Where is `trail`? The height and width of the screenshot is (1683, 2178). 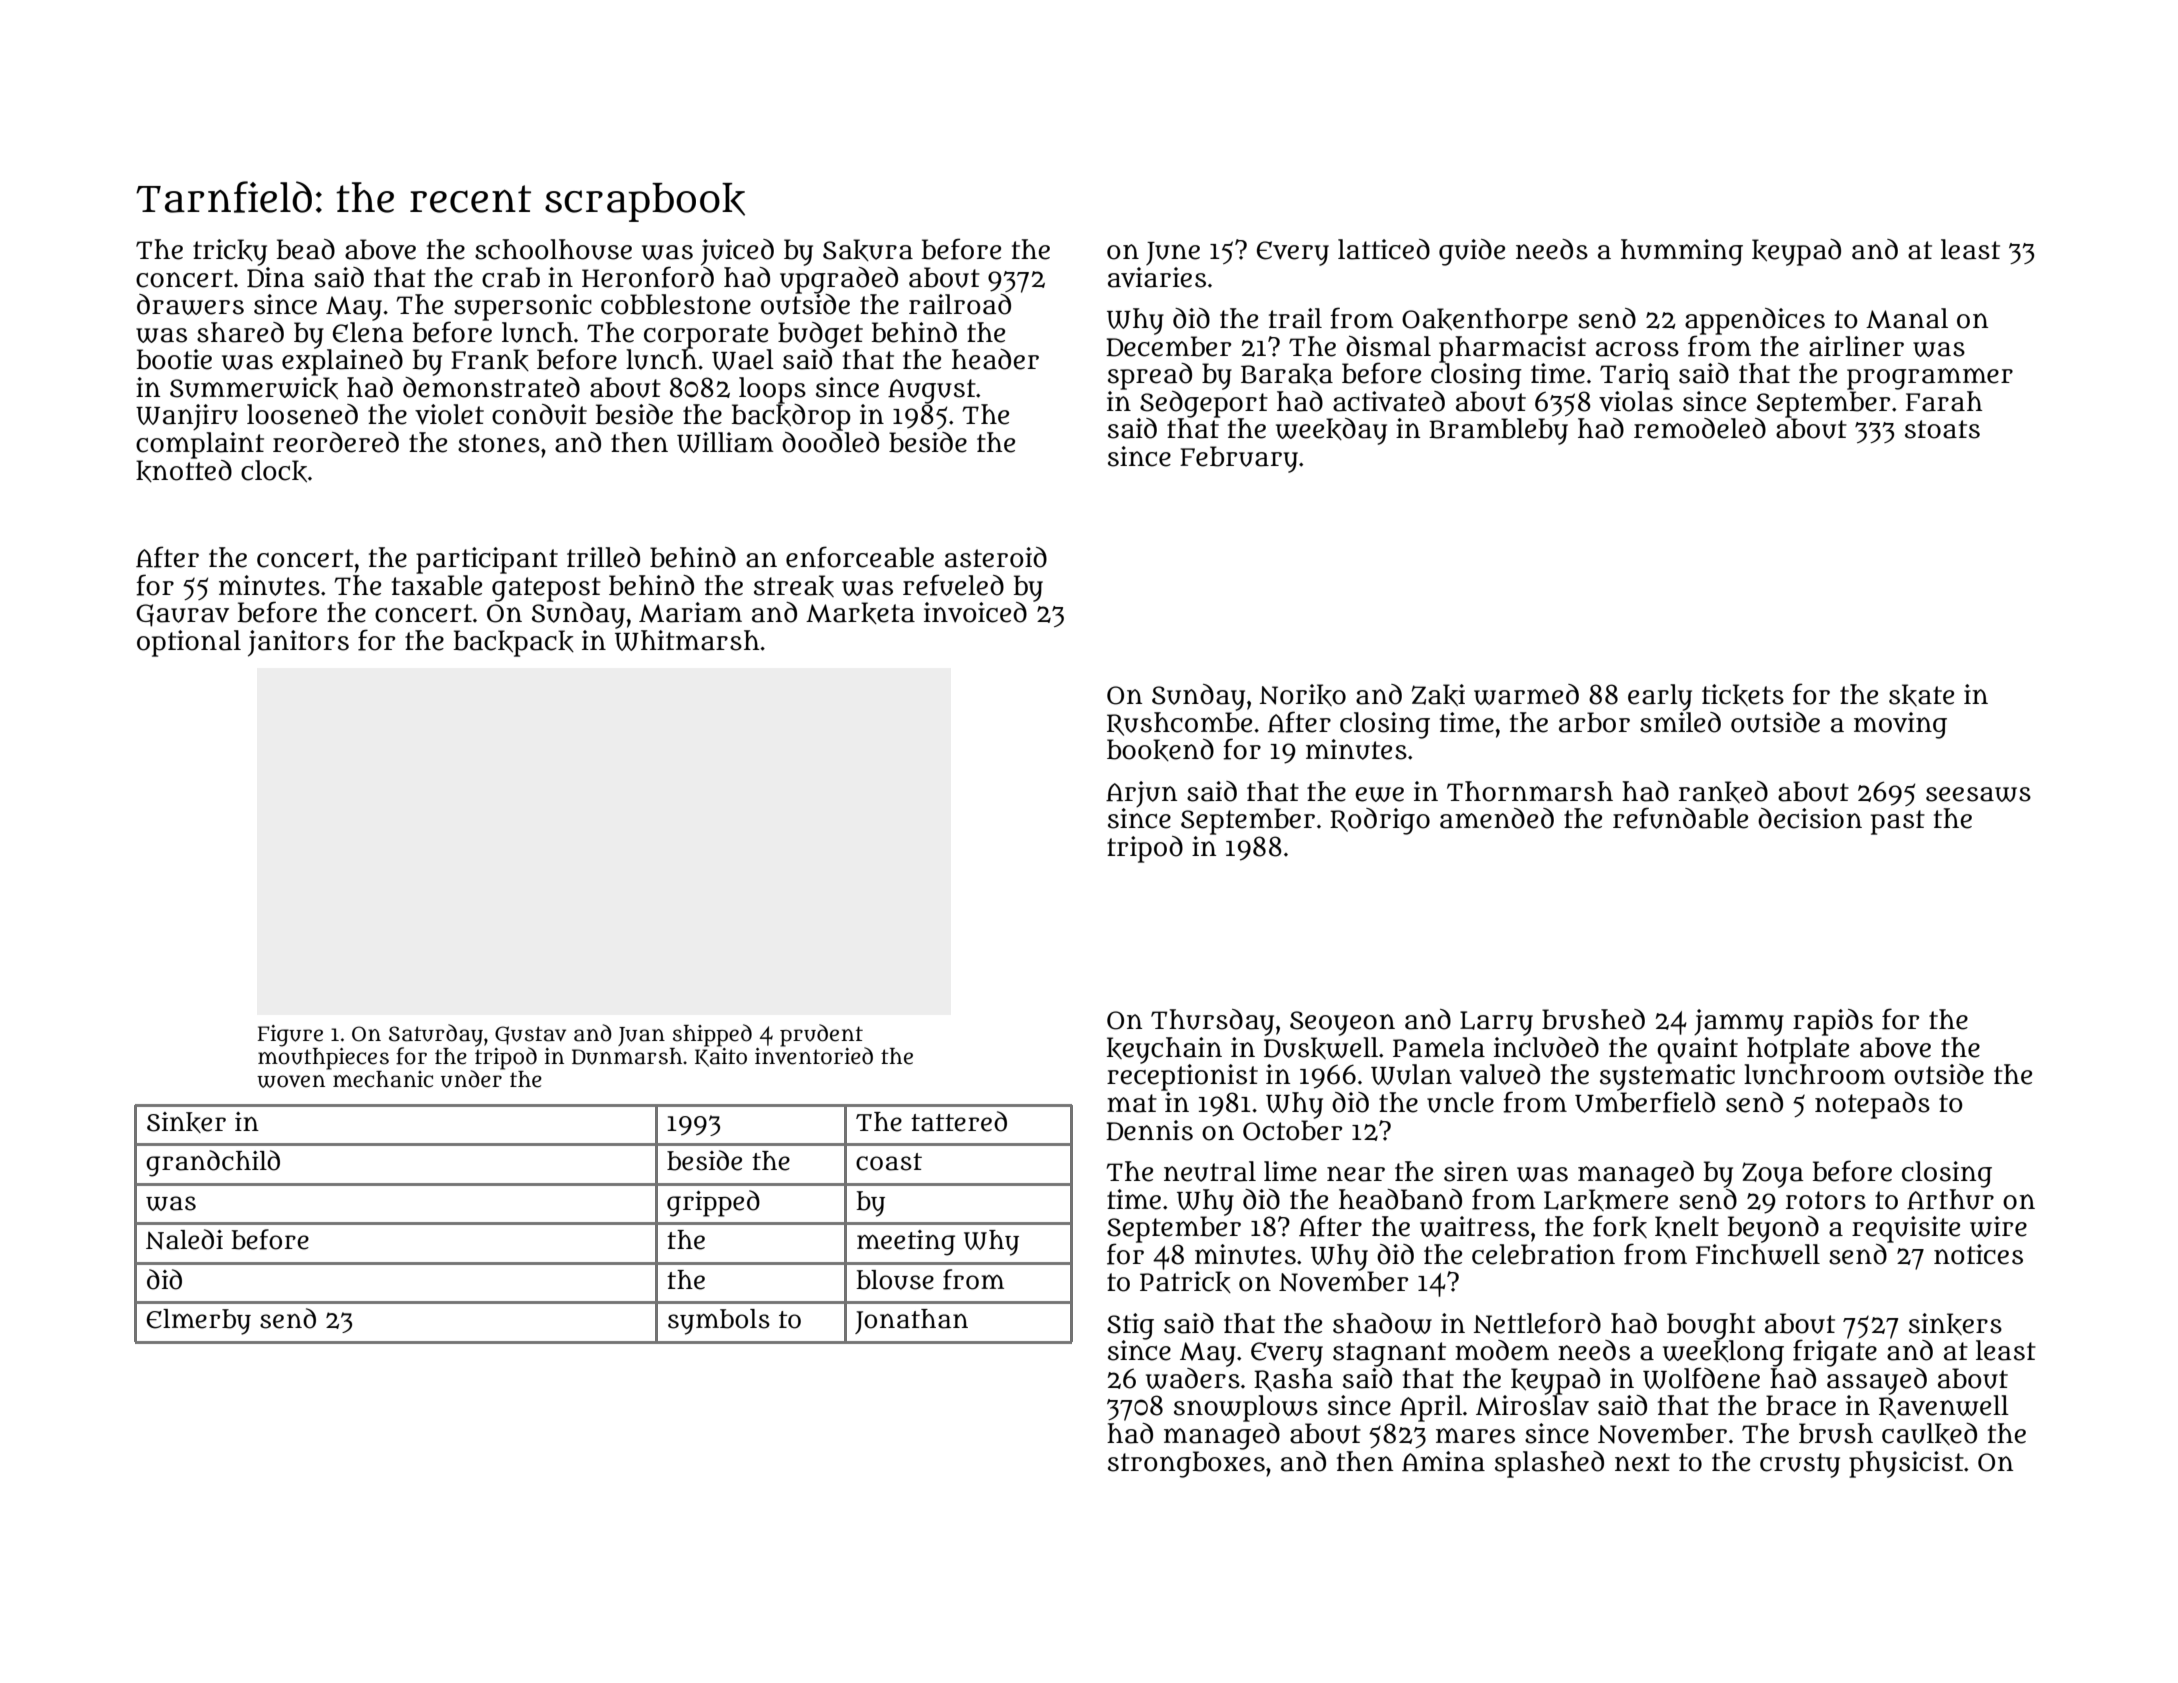
trail is located at coordinates (1295, 318).
